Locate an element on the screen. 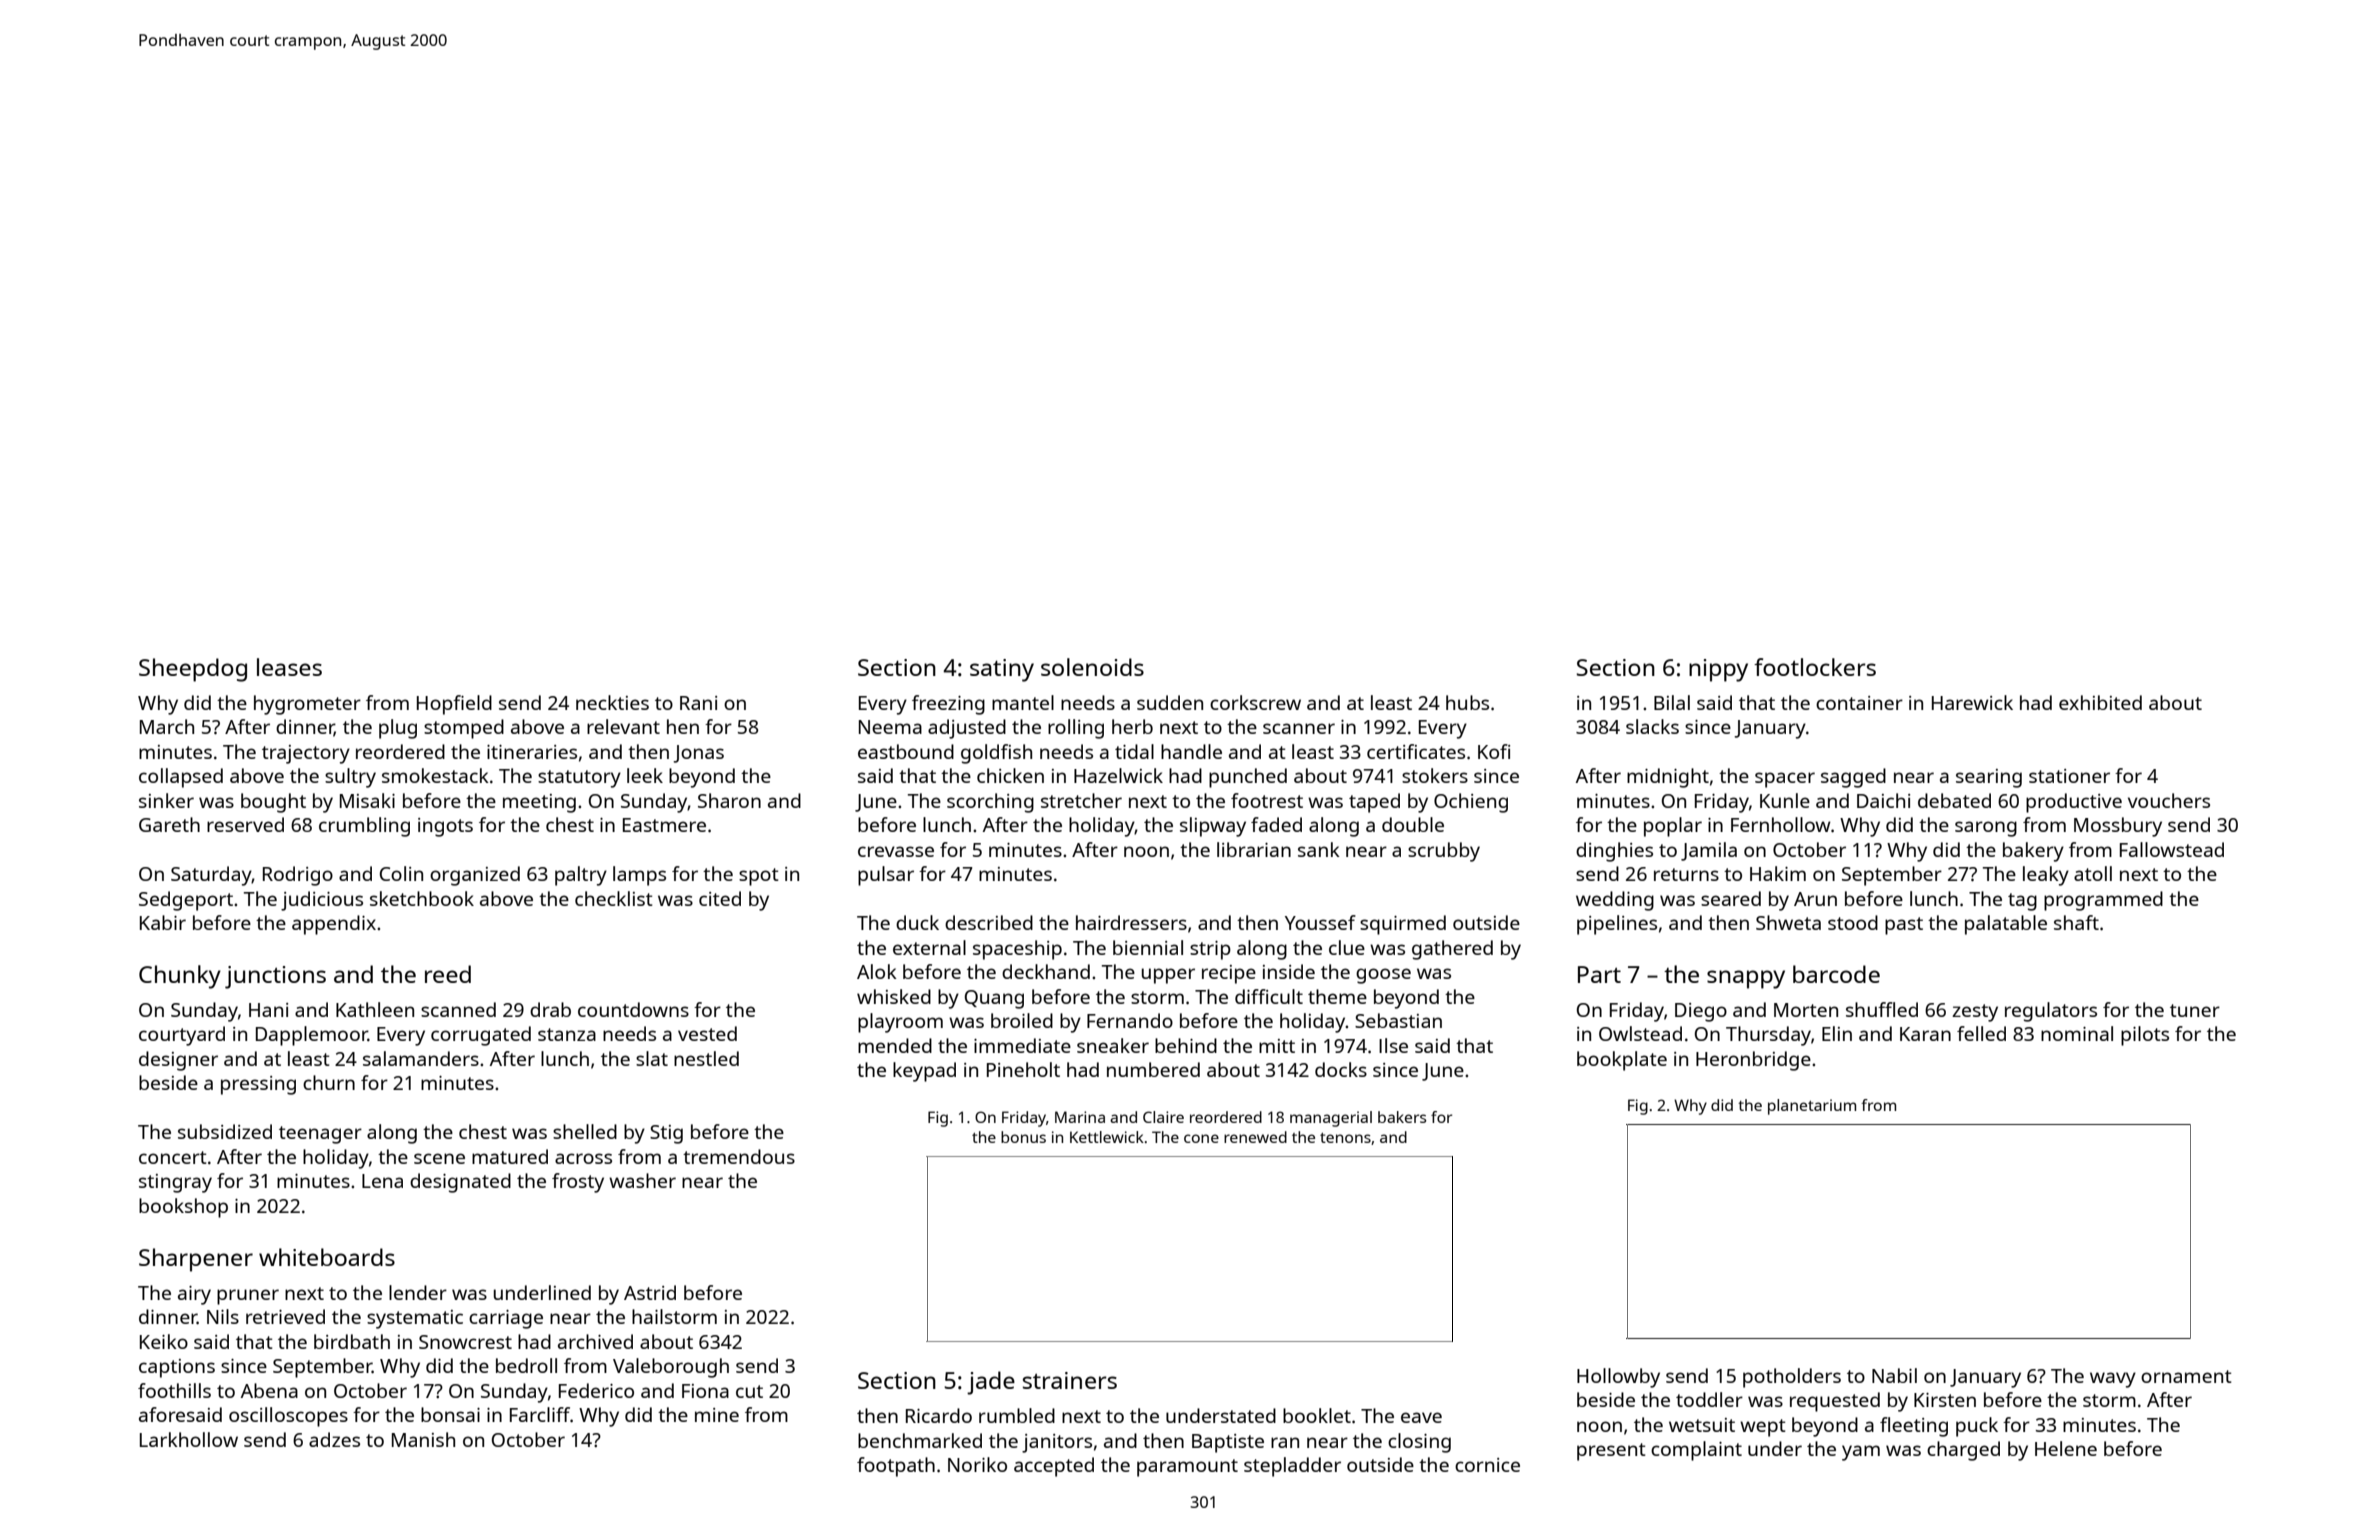 This screenshot has width=2380, height=1540. Dapplemoor is located at coordinates (312, 1036).
